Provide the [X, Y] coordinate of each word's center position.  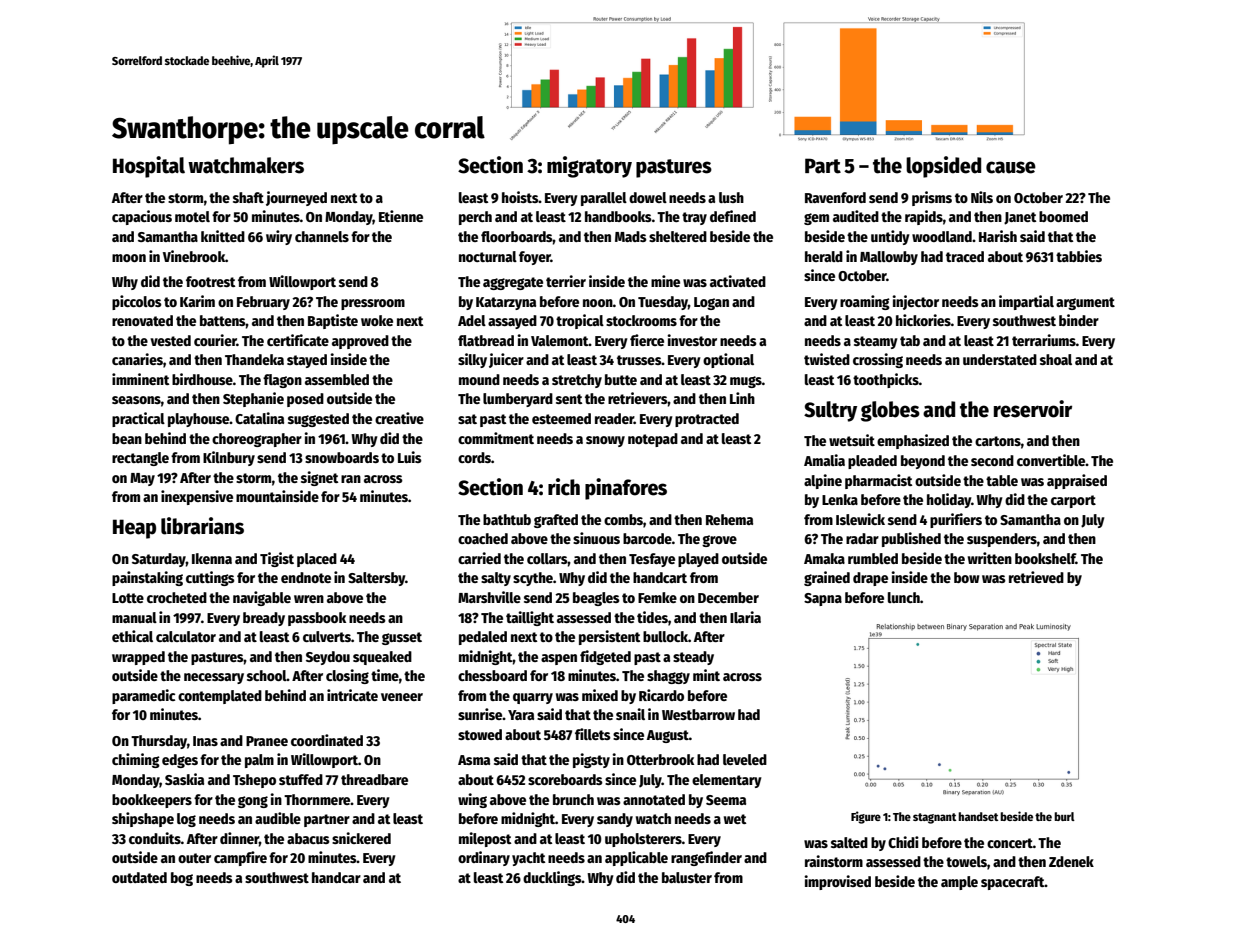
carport [1073, 501]
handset [978, 816]
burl [1064, 816]
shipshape [143, 819]
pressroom [373, 304]
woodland [942, 236]
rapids [924, 217]
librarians [202, 526]
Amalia [824, 460]
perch [475, 218]
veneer [402, 697]
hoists [520, 197]
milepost [485, 839]
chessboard [492, 675]
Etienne [401, 216]
